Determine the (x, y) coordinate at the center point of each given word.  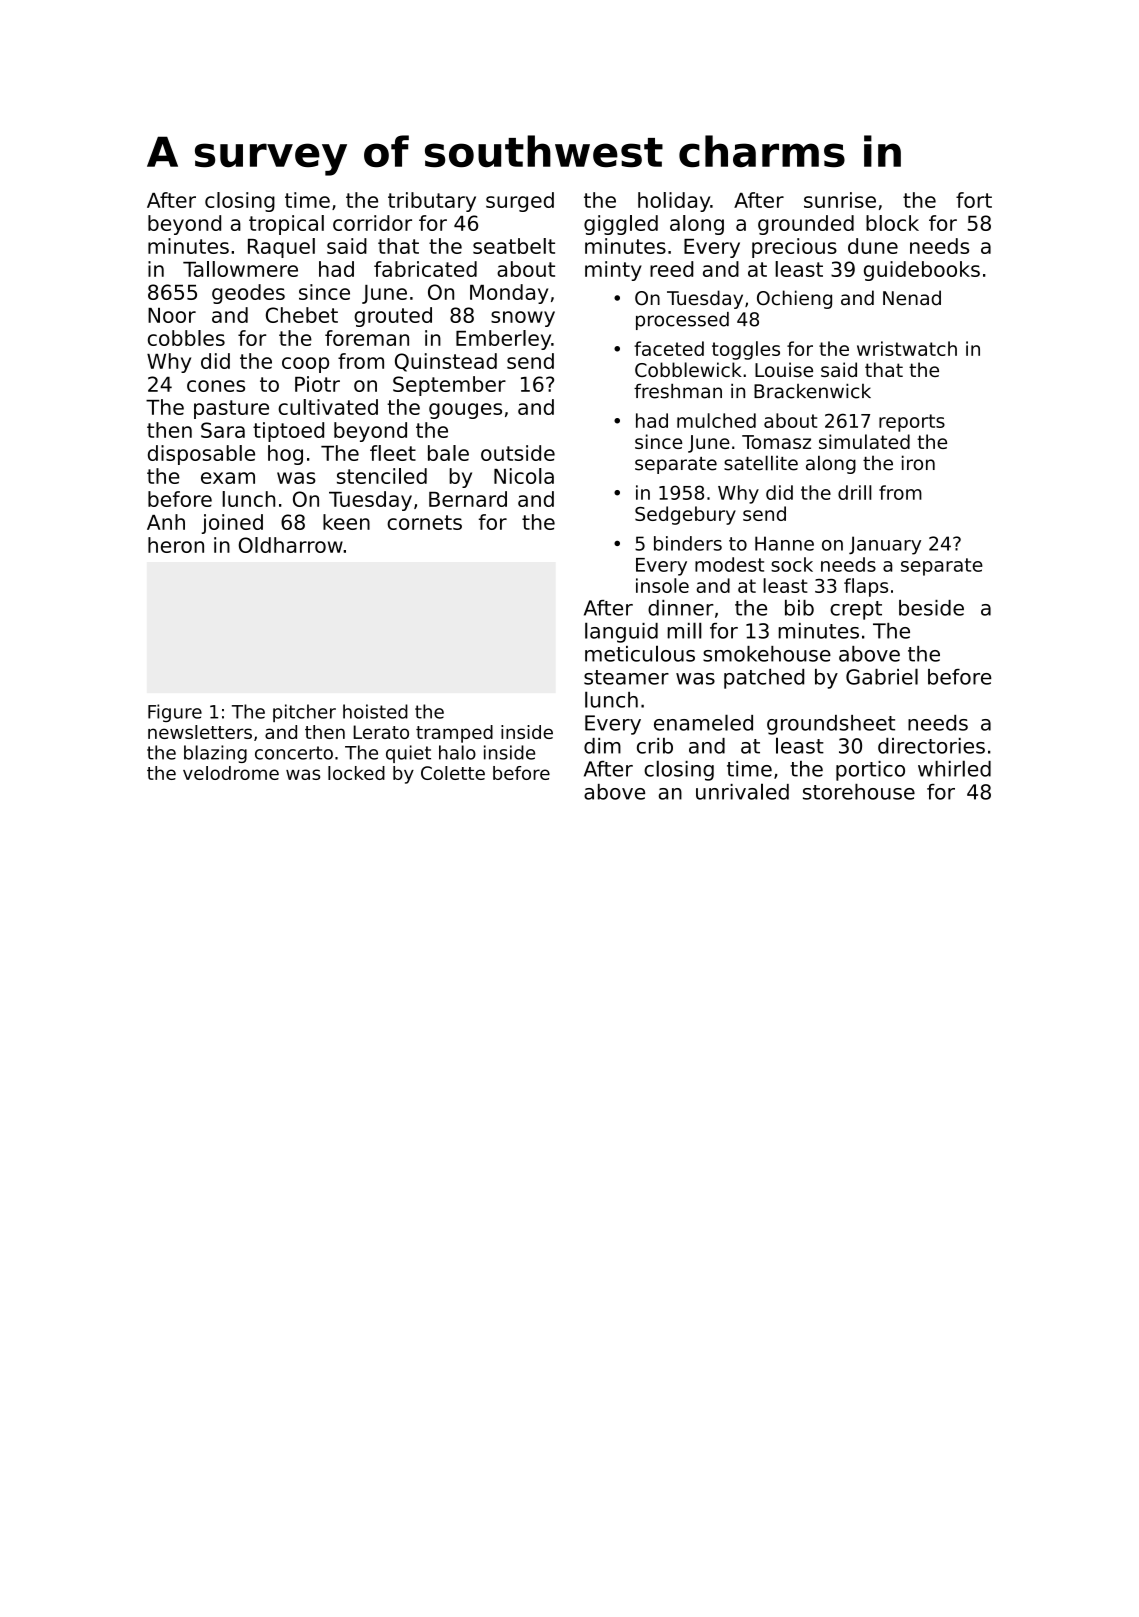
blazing (215, 754)
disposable (201, 455)
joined (232, 524)
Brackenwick (812, 391)
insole (662, 585)
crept (856, 610)
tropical (286, 225)
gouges (465, 411)
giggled (621, 225)
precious (794, 248)
